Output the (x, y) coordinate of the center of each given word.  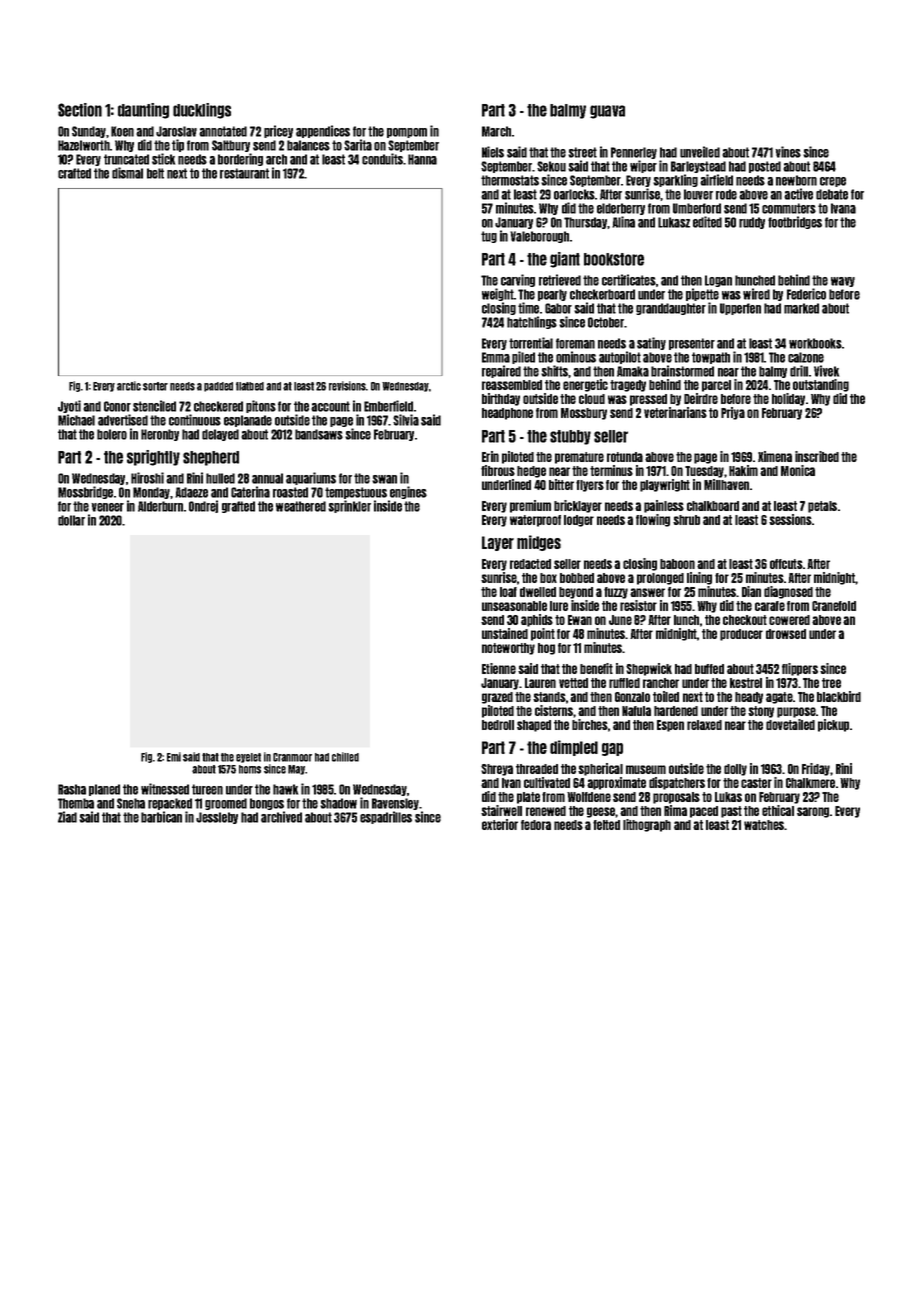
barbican (161, 817)
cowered (789, 620)
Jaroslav (176, 131)
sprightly (153, 458)
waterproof (535, 521)
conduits (382, 159)
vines (788, 152)
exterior (500, 824)
